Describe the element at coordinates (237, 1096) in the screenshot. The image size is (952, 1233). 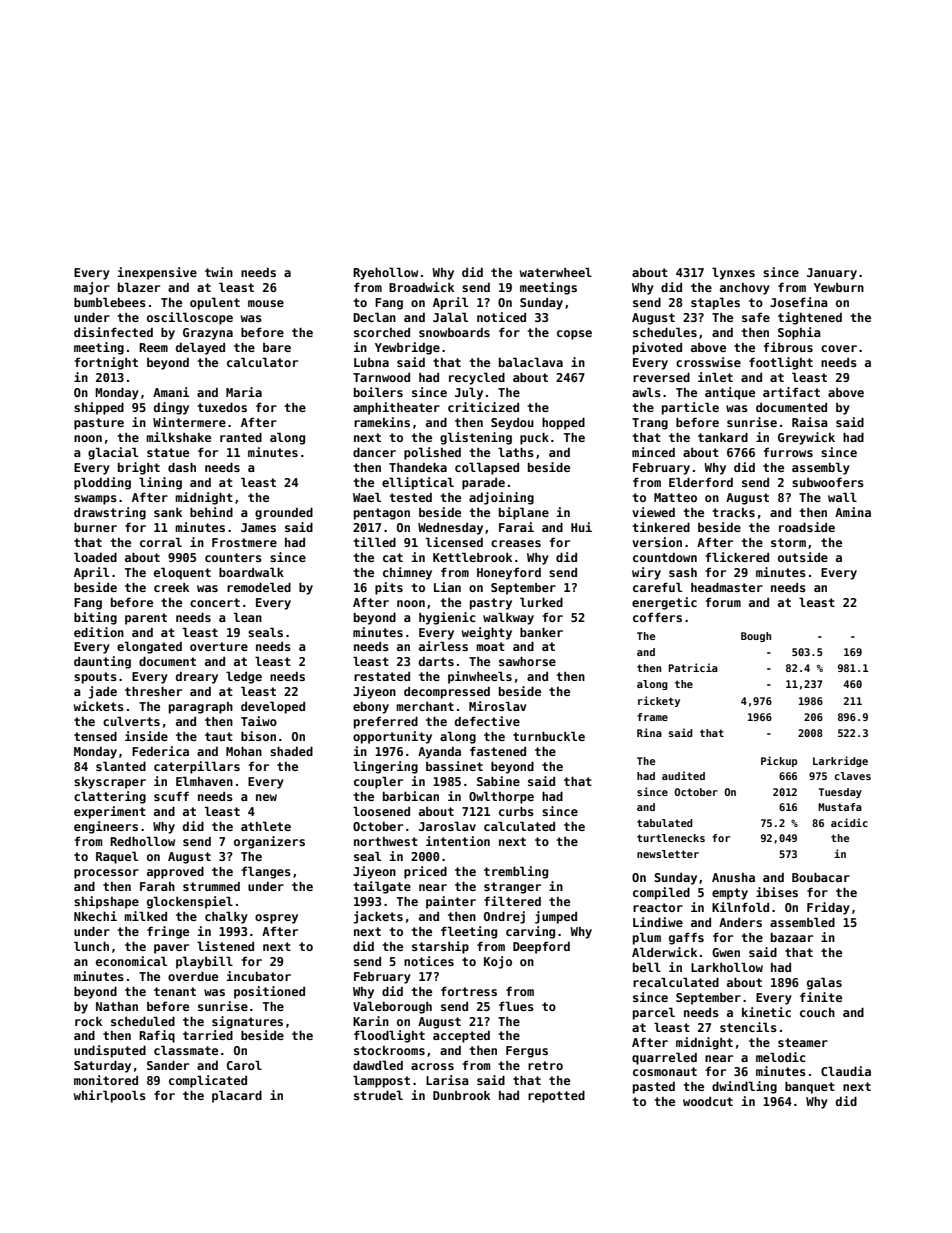
I see `placard` at that location.
